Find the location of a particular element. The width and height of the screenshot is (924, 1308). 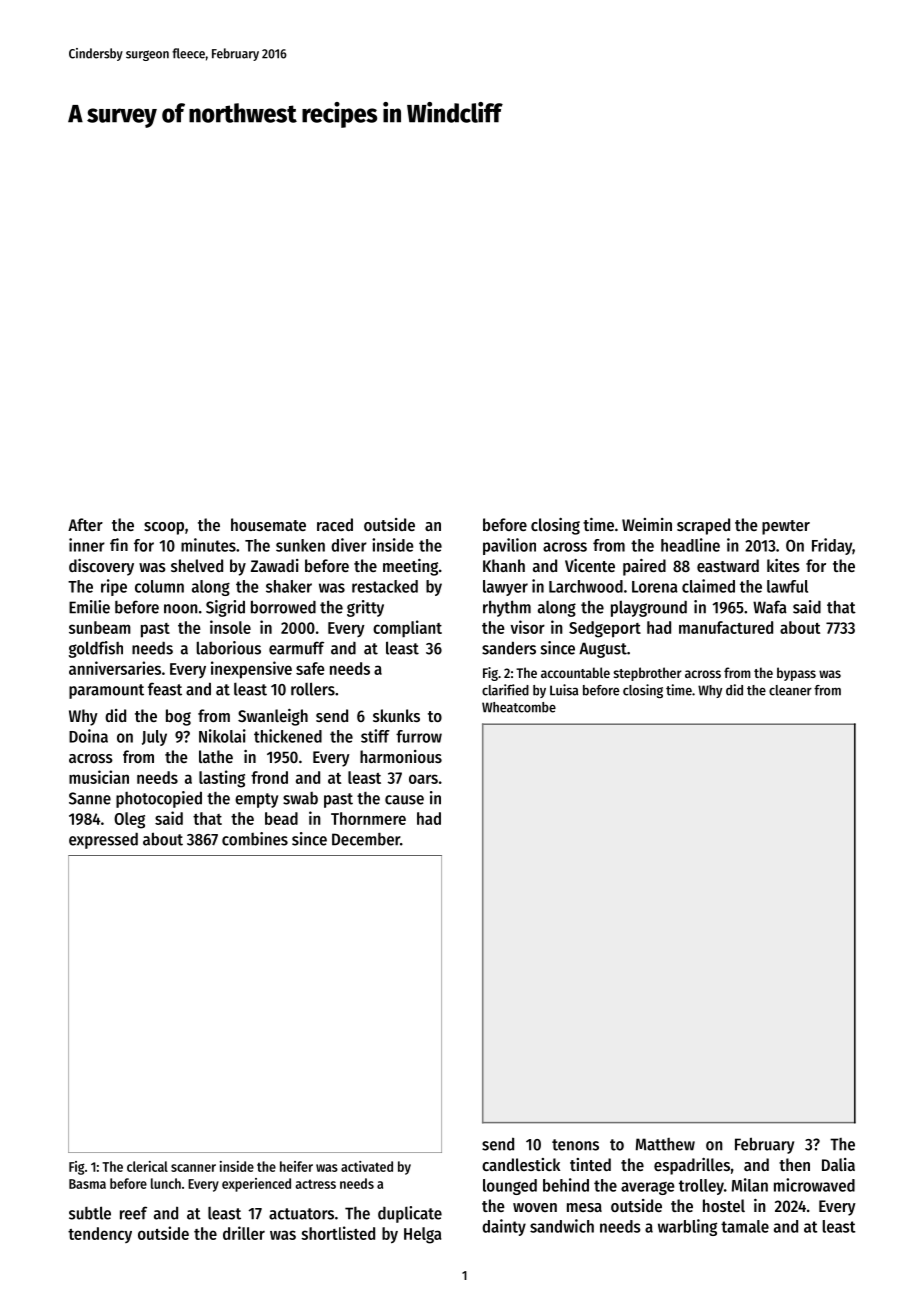

sandwich is located at coordinates (562, 1226).
